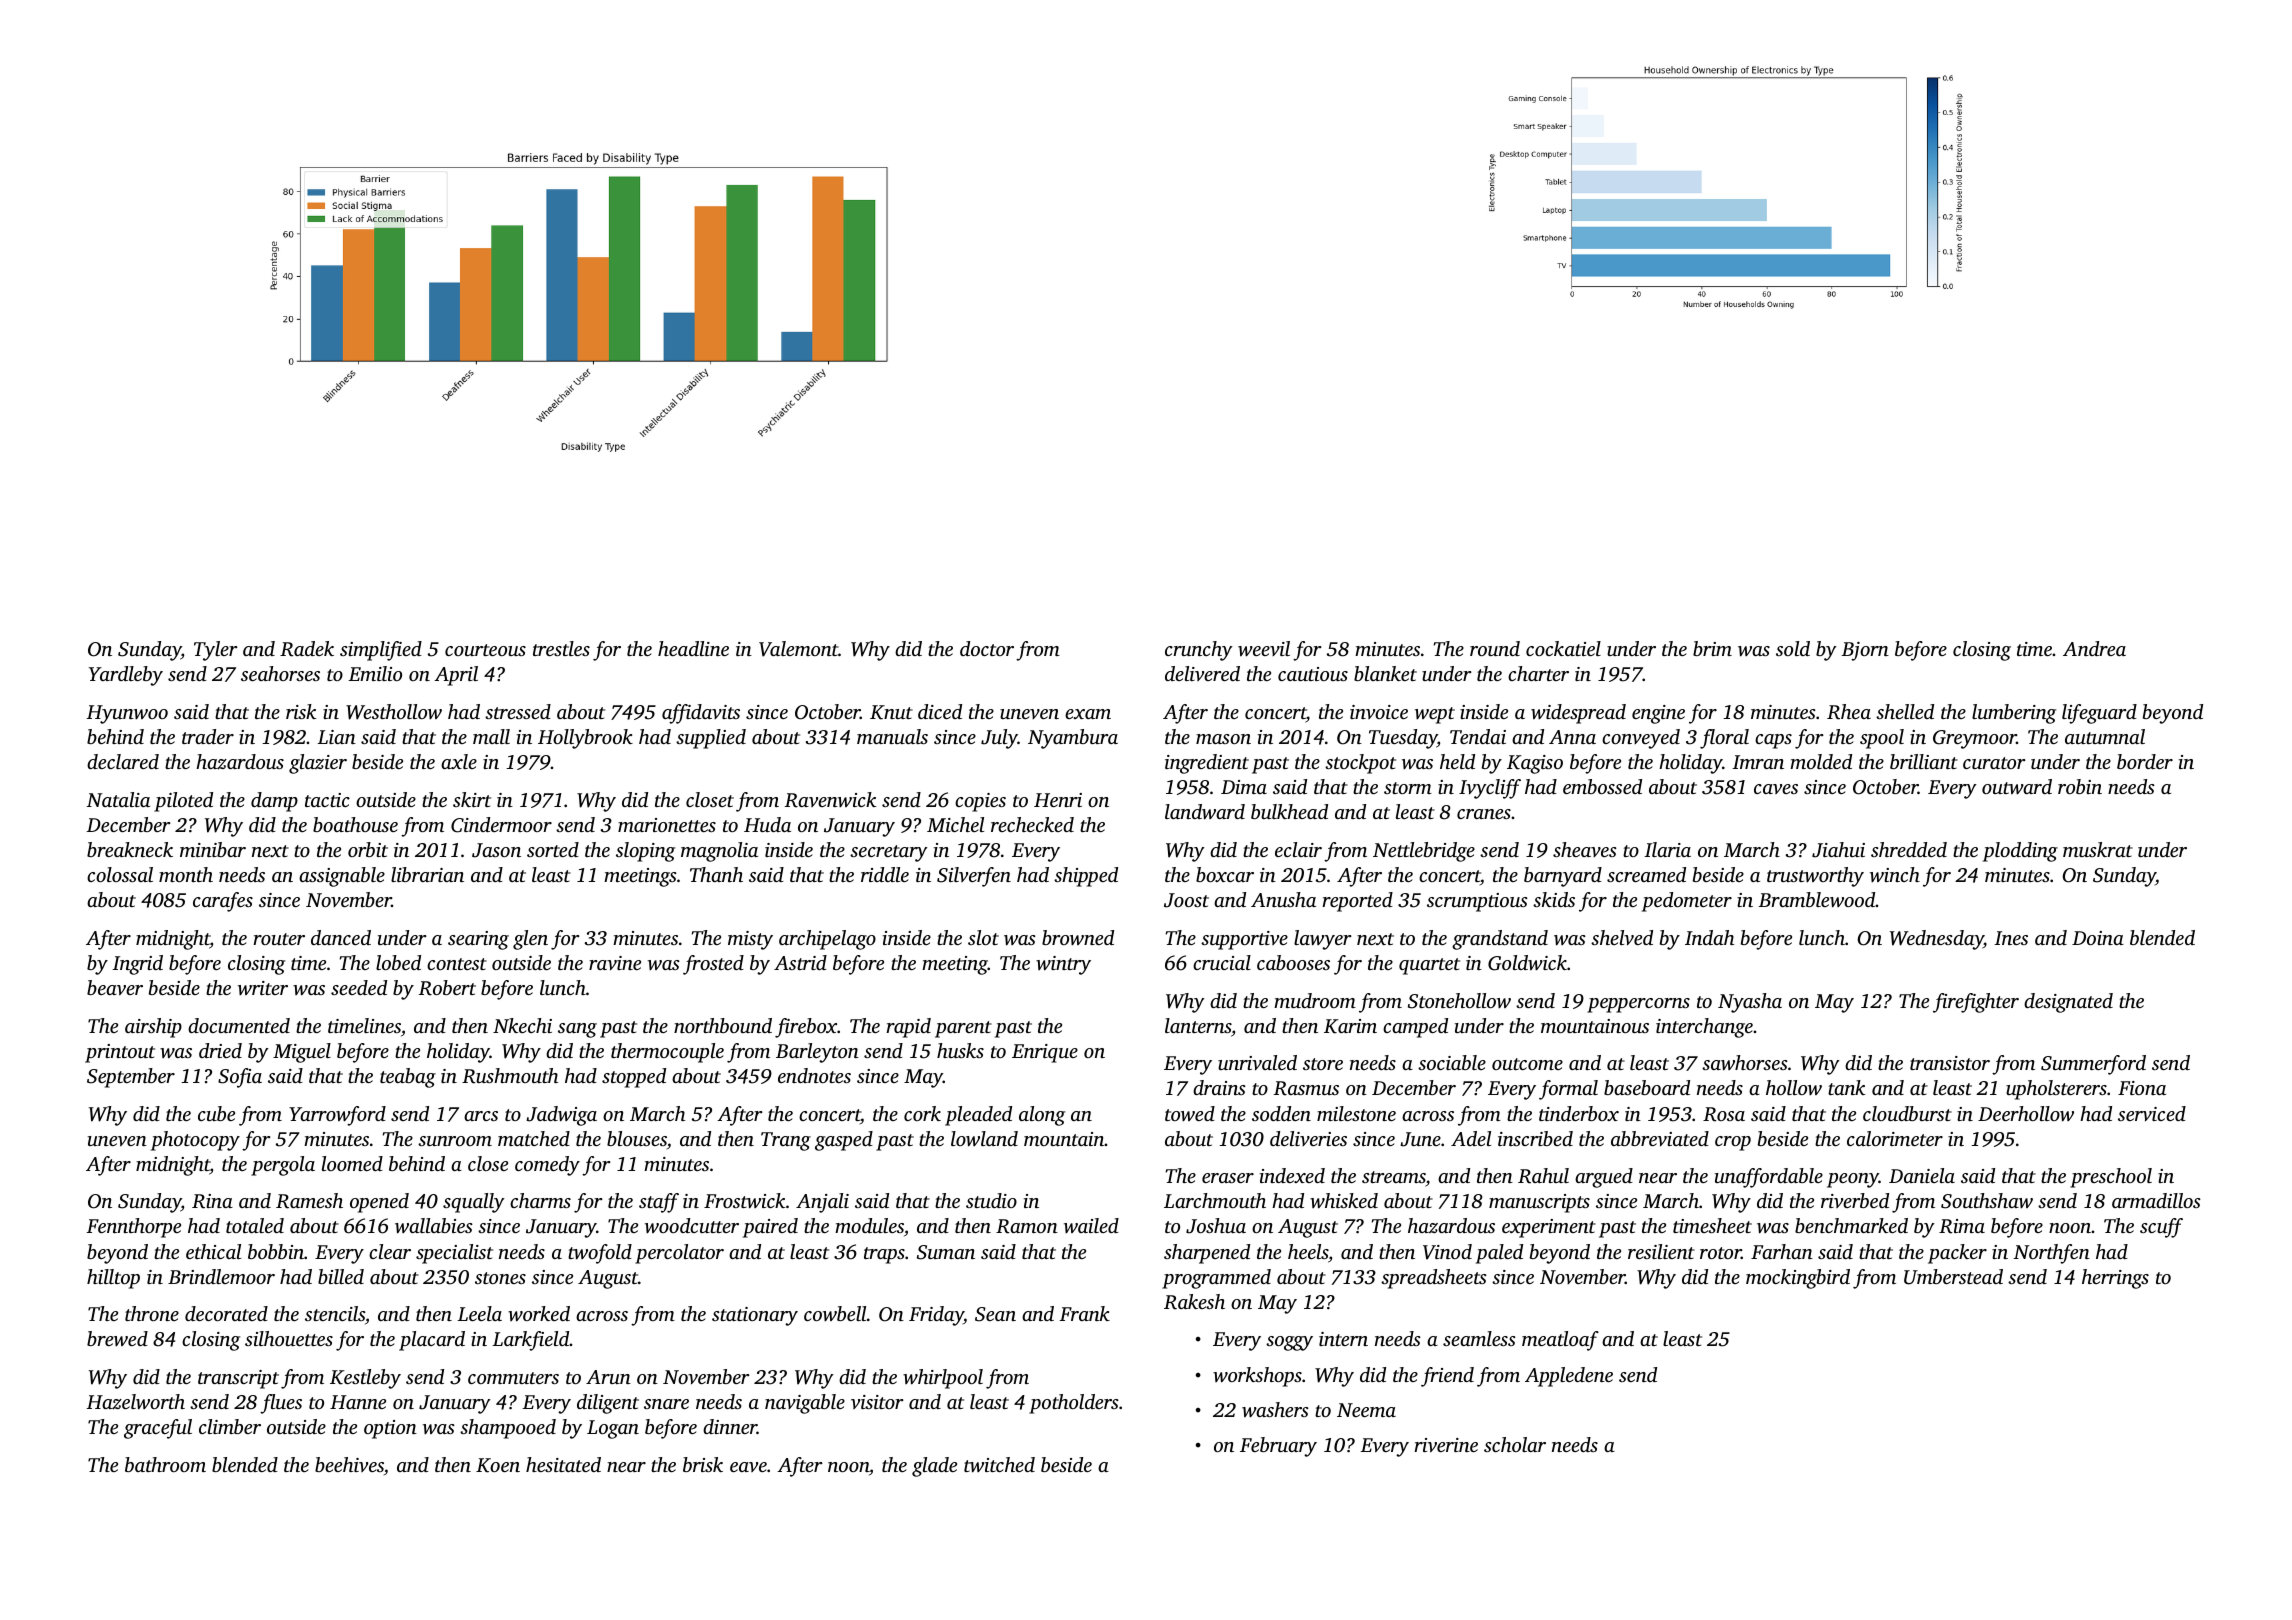 The height and width of the screenshot is (1620, 2292). What do you see at coordinates (2094, 648) in the screenshot?
I see `Andrea` at bounding box center [2094, 648].
